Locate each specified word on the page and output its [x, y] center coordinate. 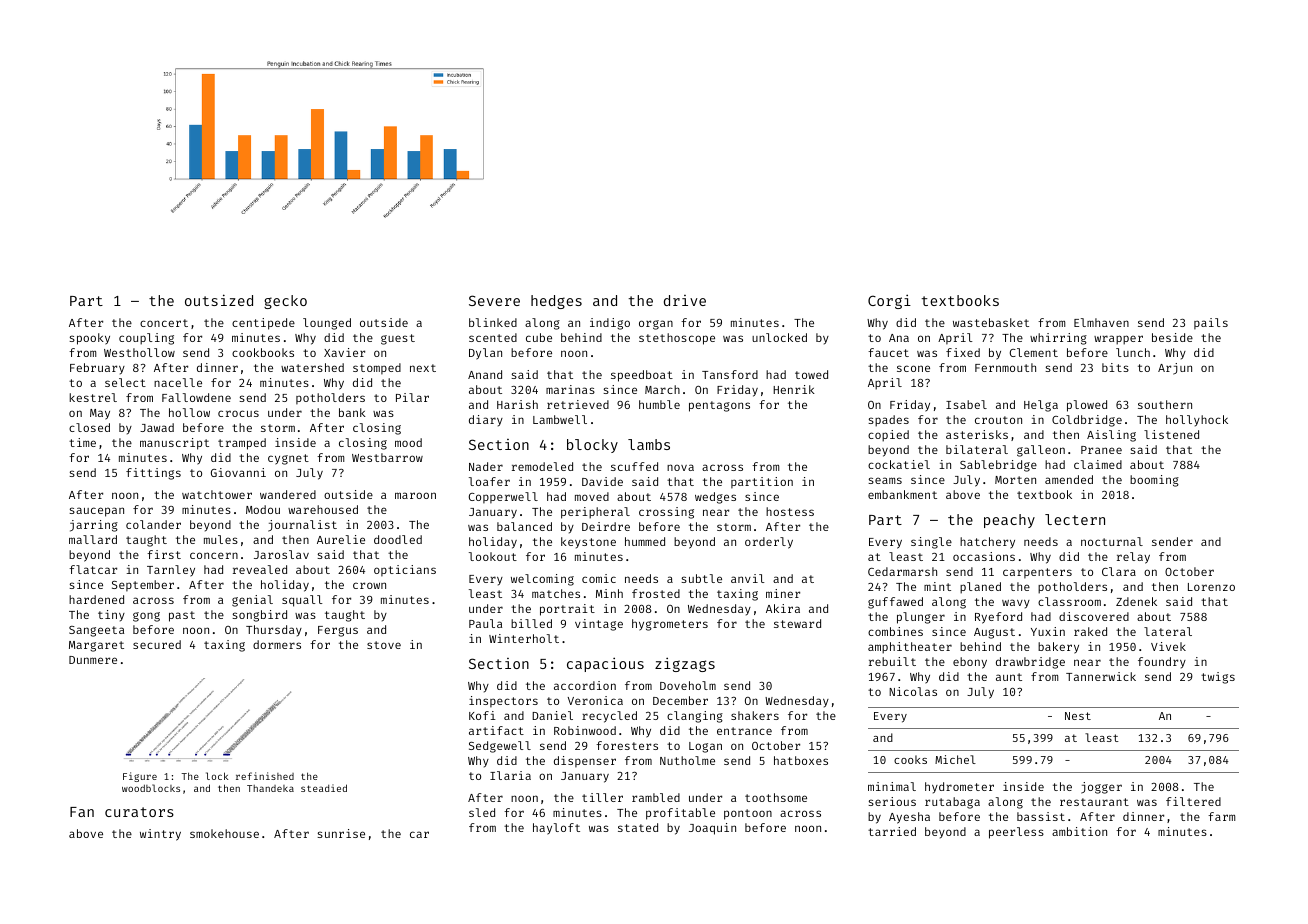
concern [214, 555]
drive [685, 300]
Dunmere [93, 660]
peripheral [595, 513]
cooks [910, 759]
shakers [755, 715]
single [931, 543]
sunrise [341, 833]
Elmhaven [1101, 322]
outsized [219, 300]
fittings [153, 474]
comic [599, 578]
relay [1133, 558]
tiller [602, 797]
